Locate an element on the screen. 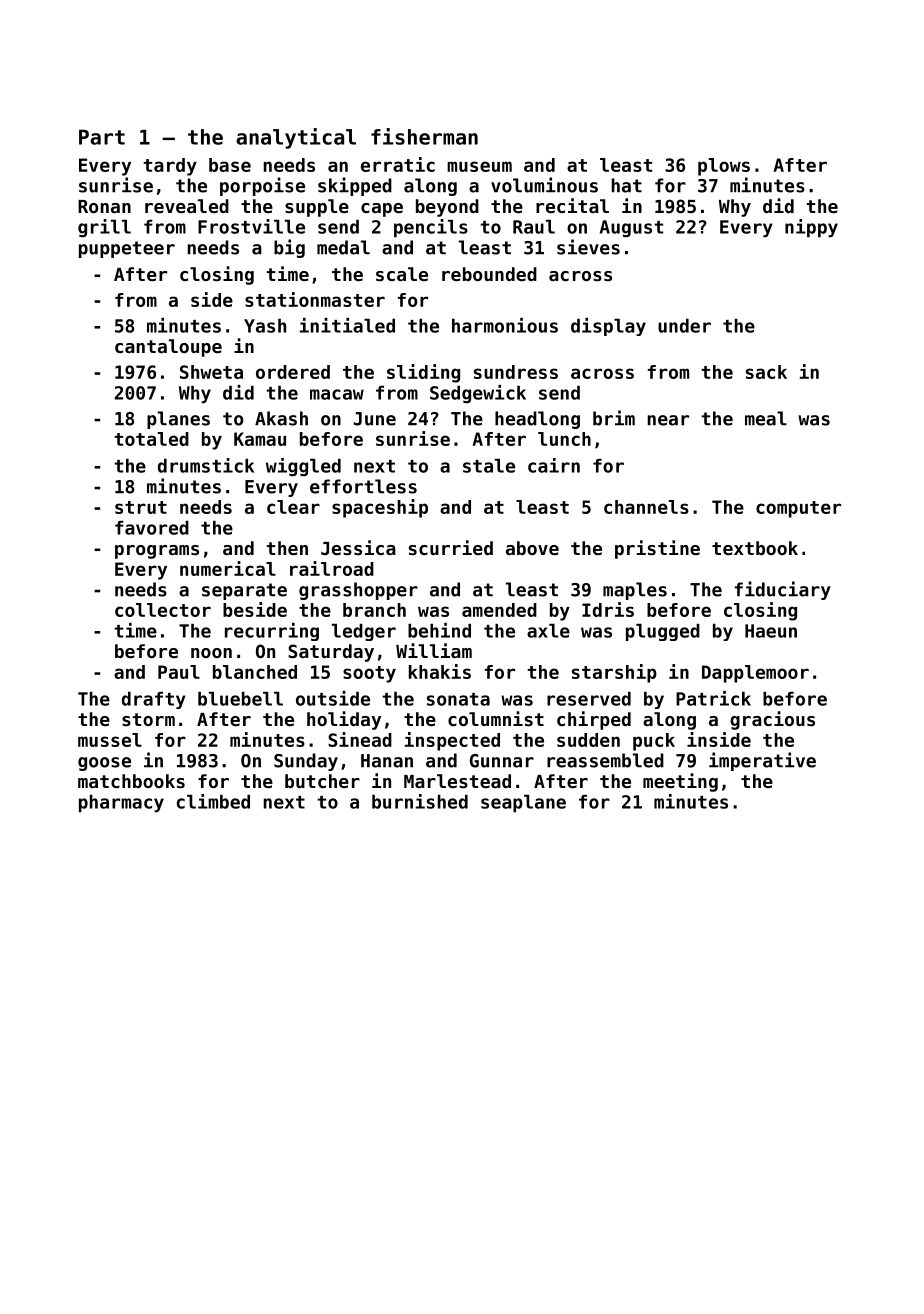  revealed is located at coordinates (187, 206).
